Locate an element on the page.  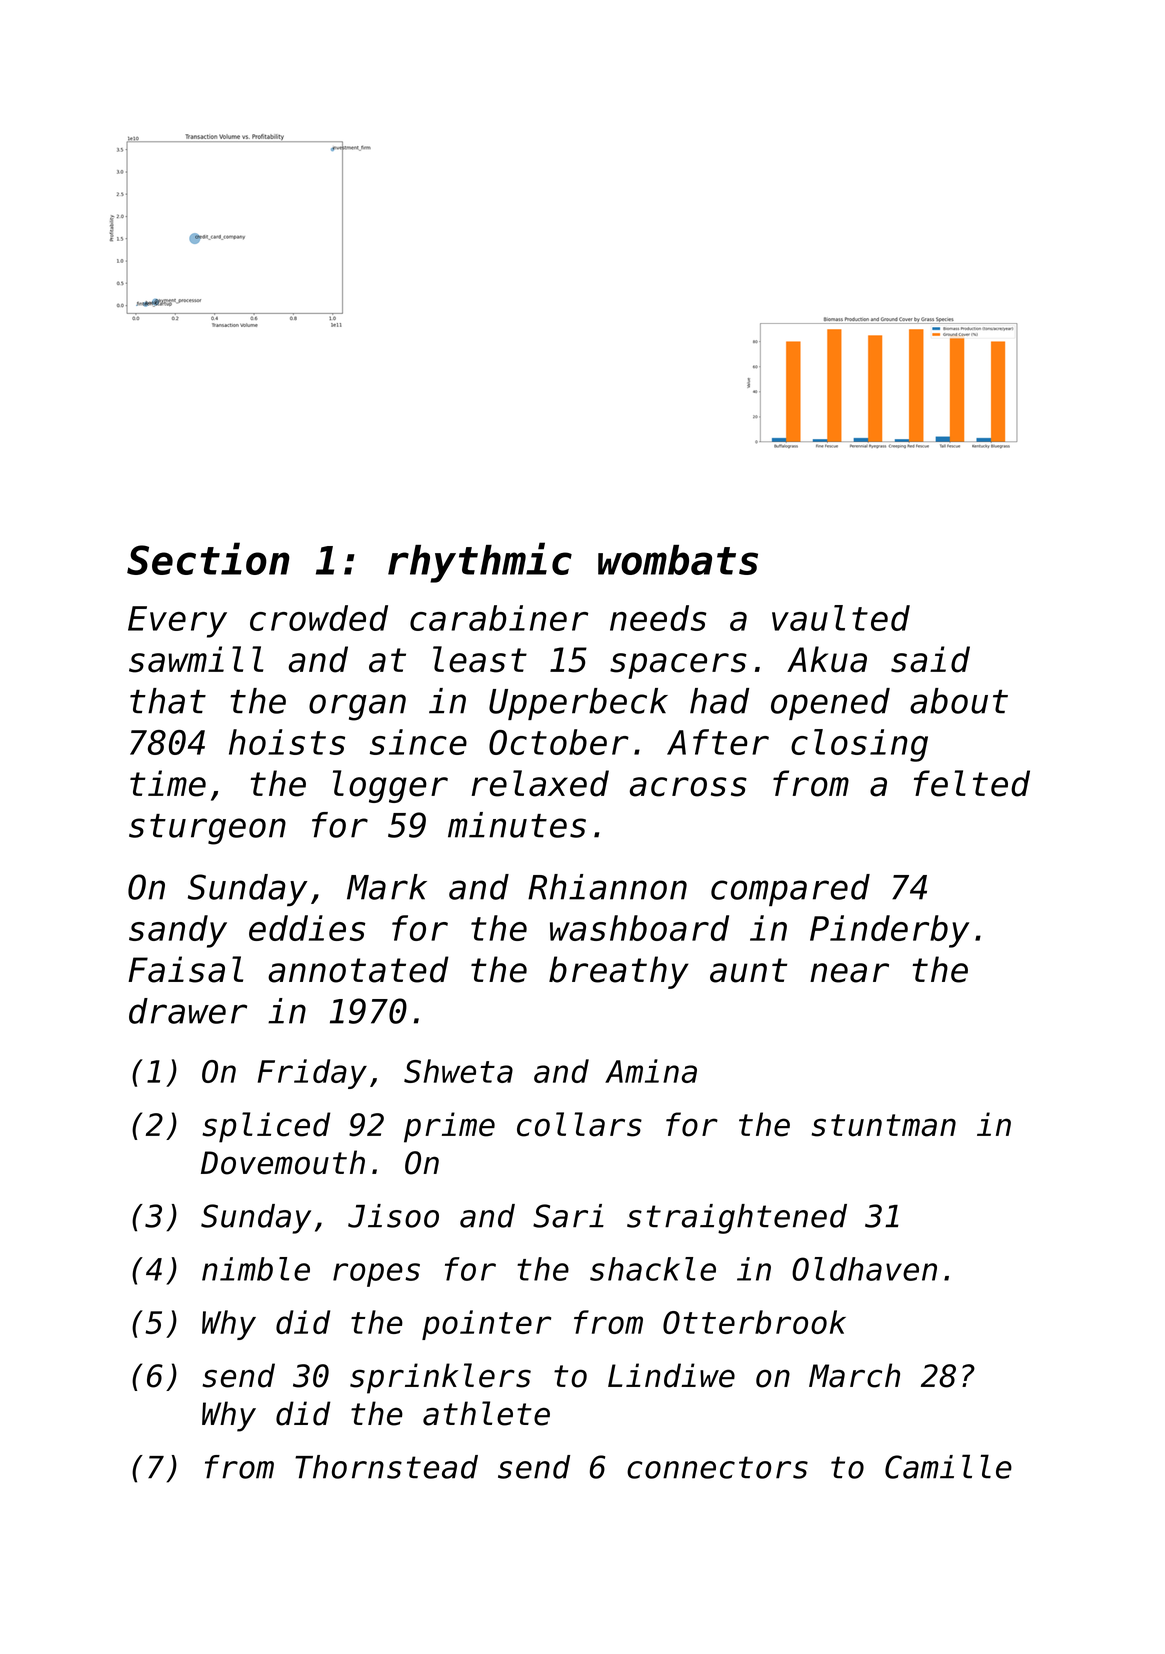
Shweta is located at coordinates (458, 1071).
